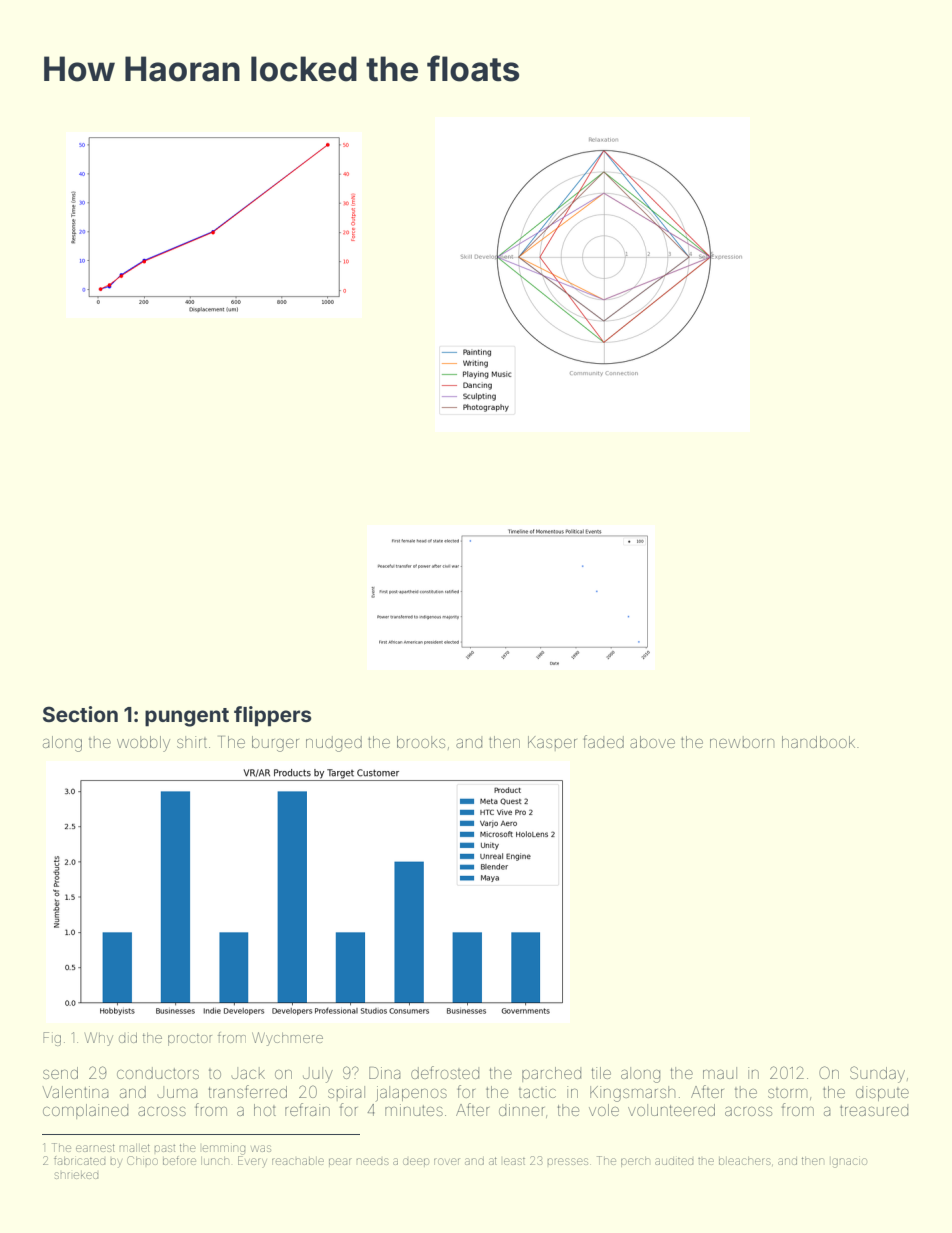  What do you see at coordinates (818, 742) in the image?
I see `handbook` at bounding box center [818, 742].
